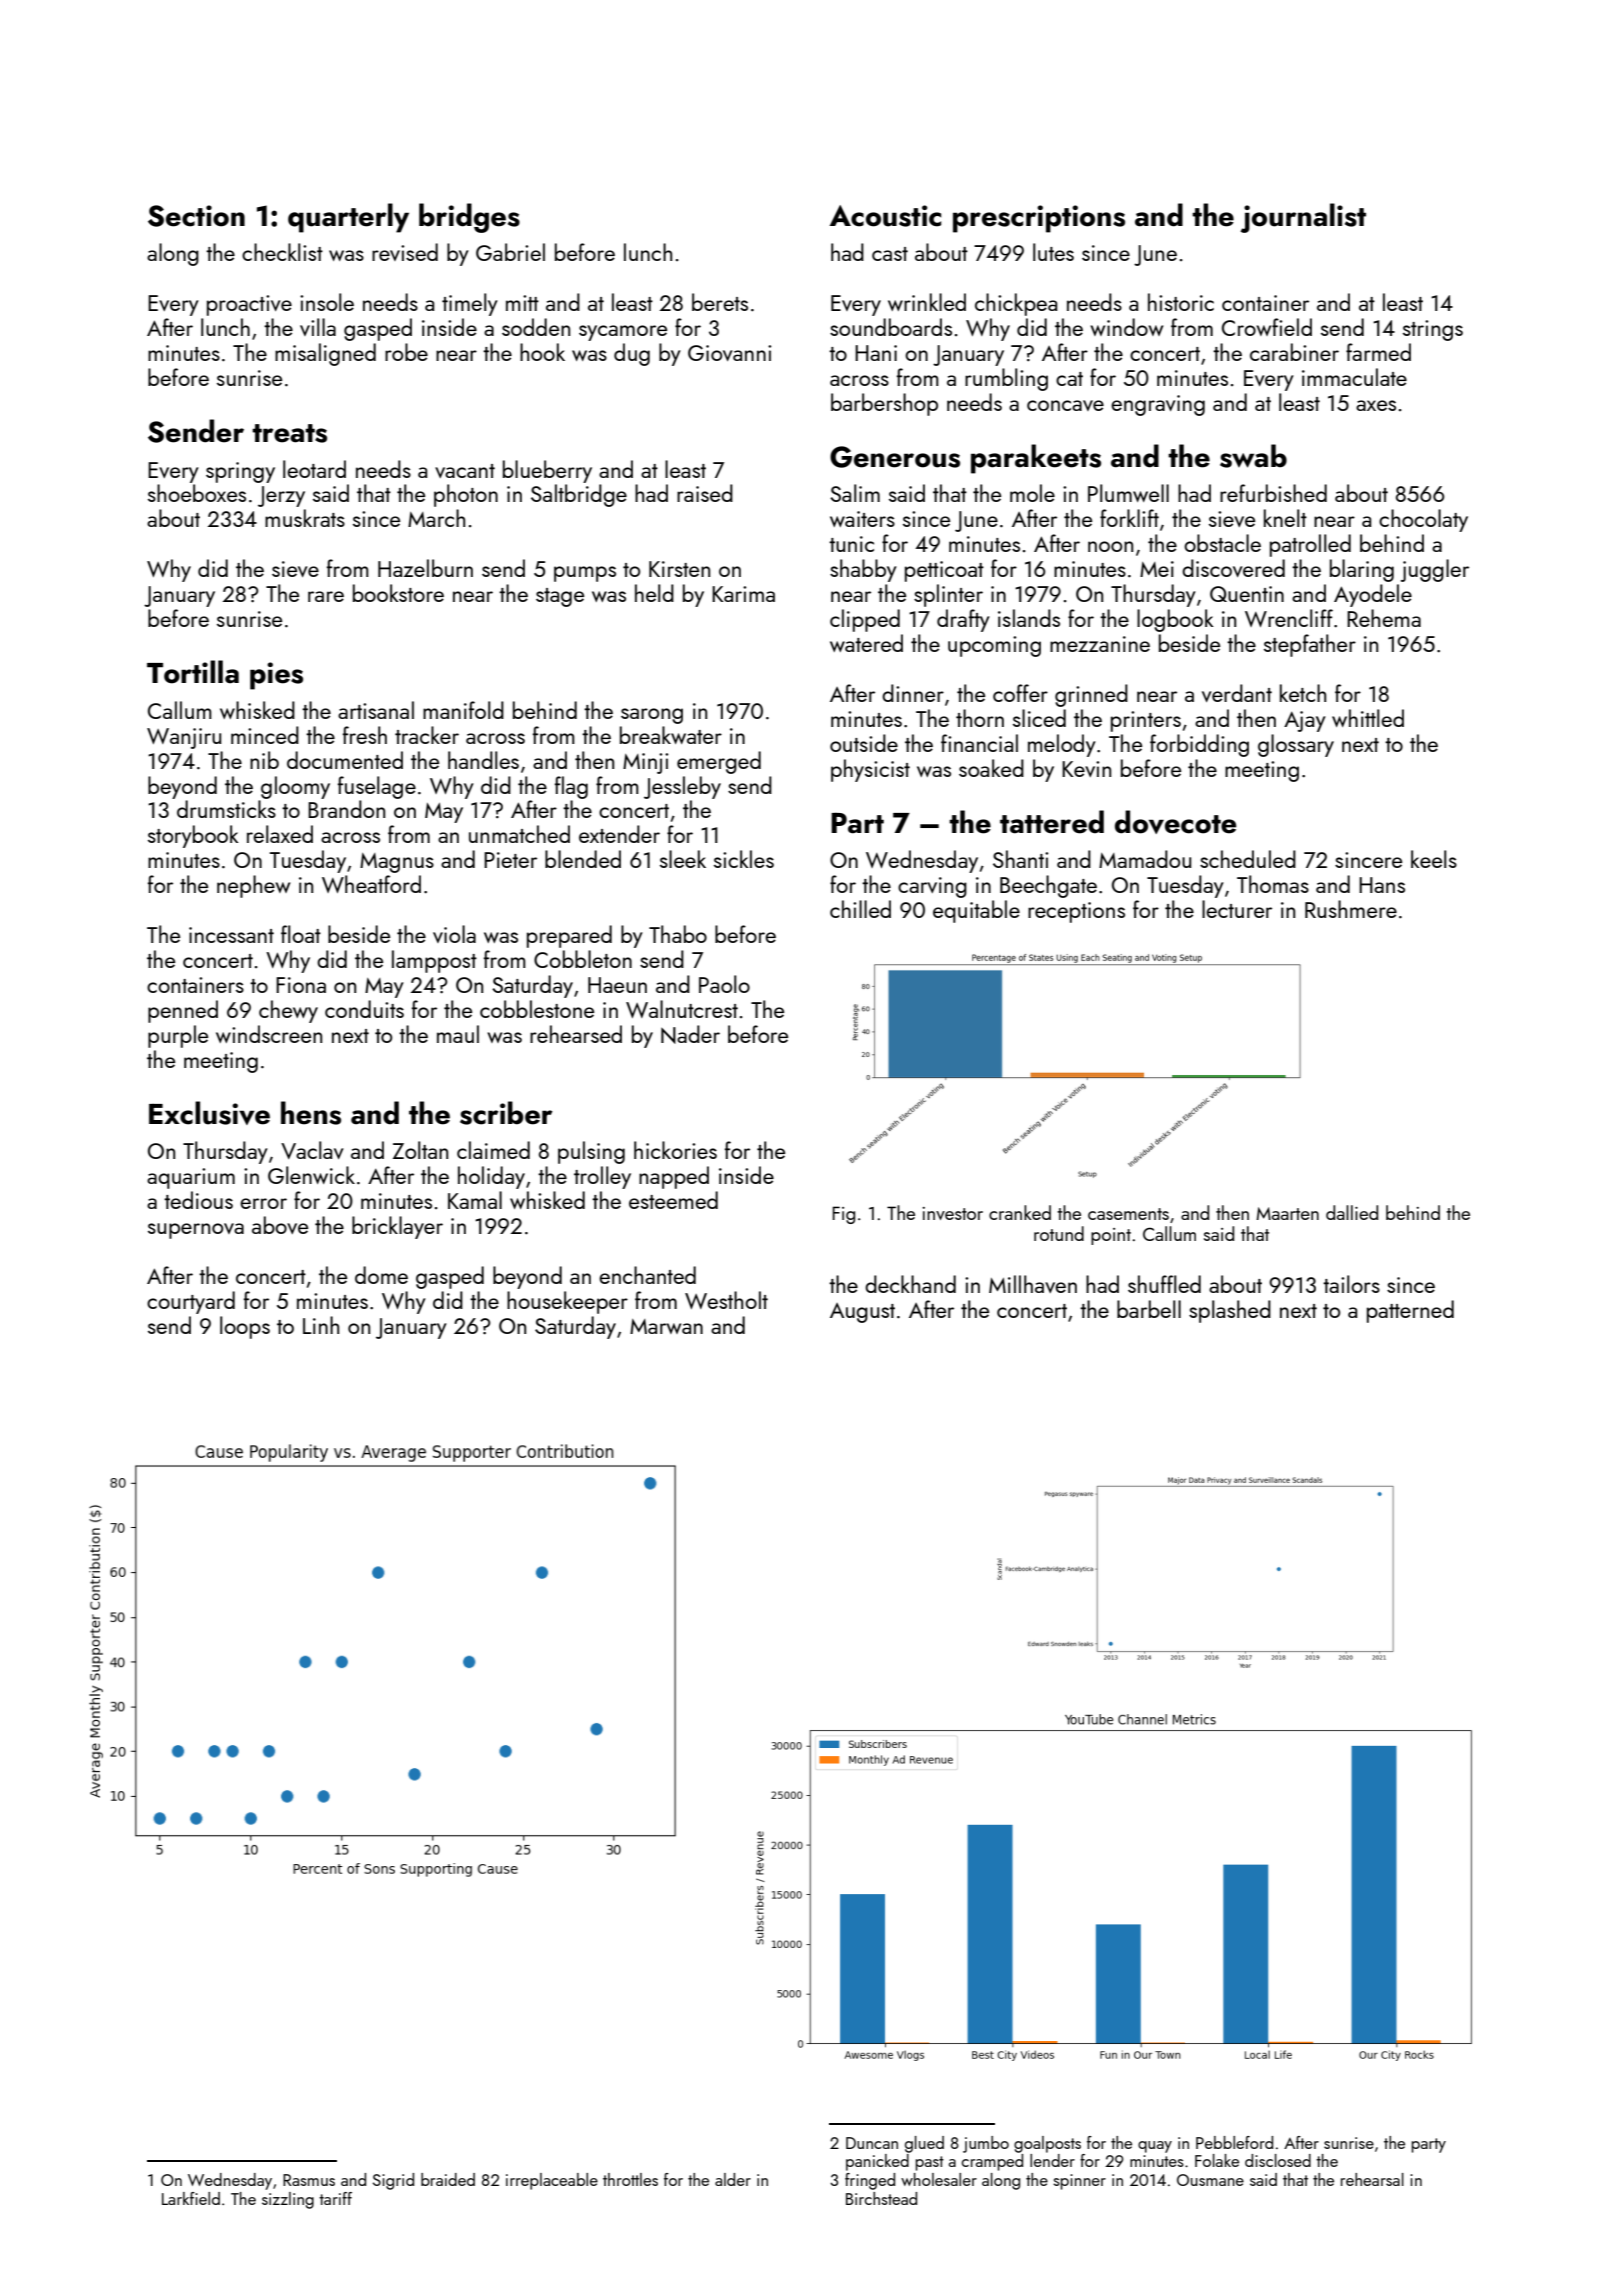  What do you see at coordinates (1382, 885) in the screenshot?
I see `Hans` at bounding box center [1382, 885].
